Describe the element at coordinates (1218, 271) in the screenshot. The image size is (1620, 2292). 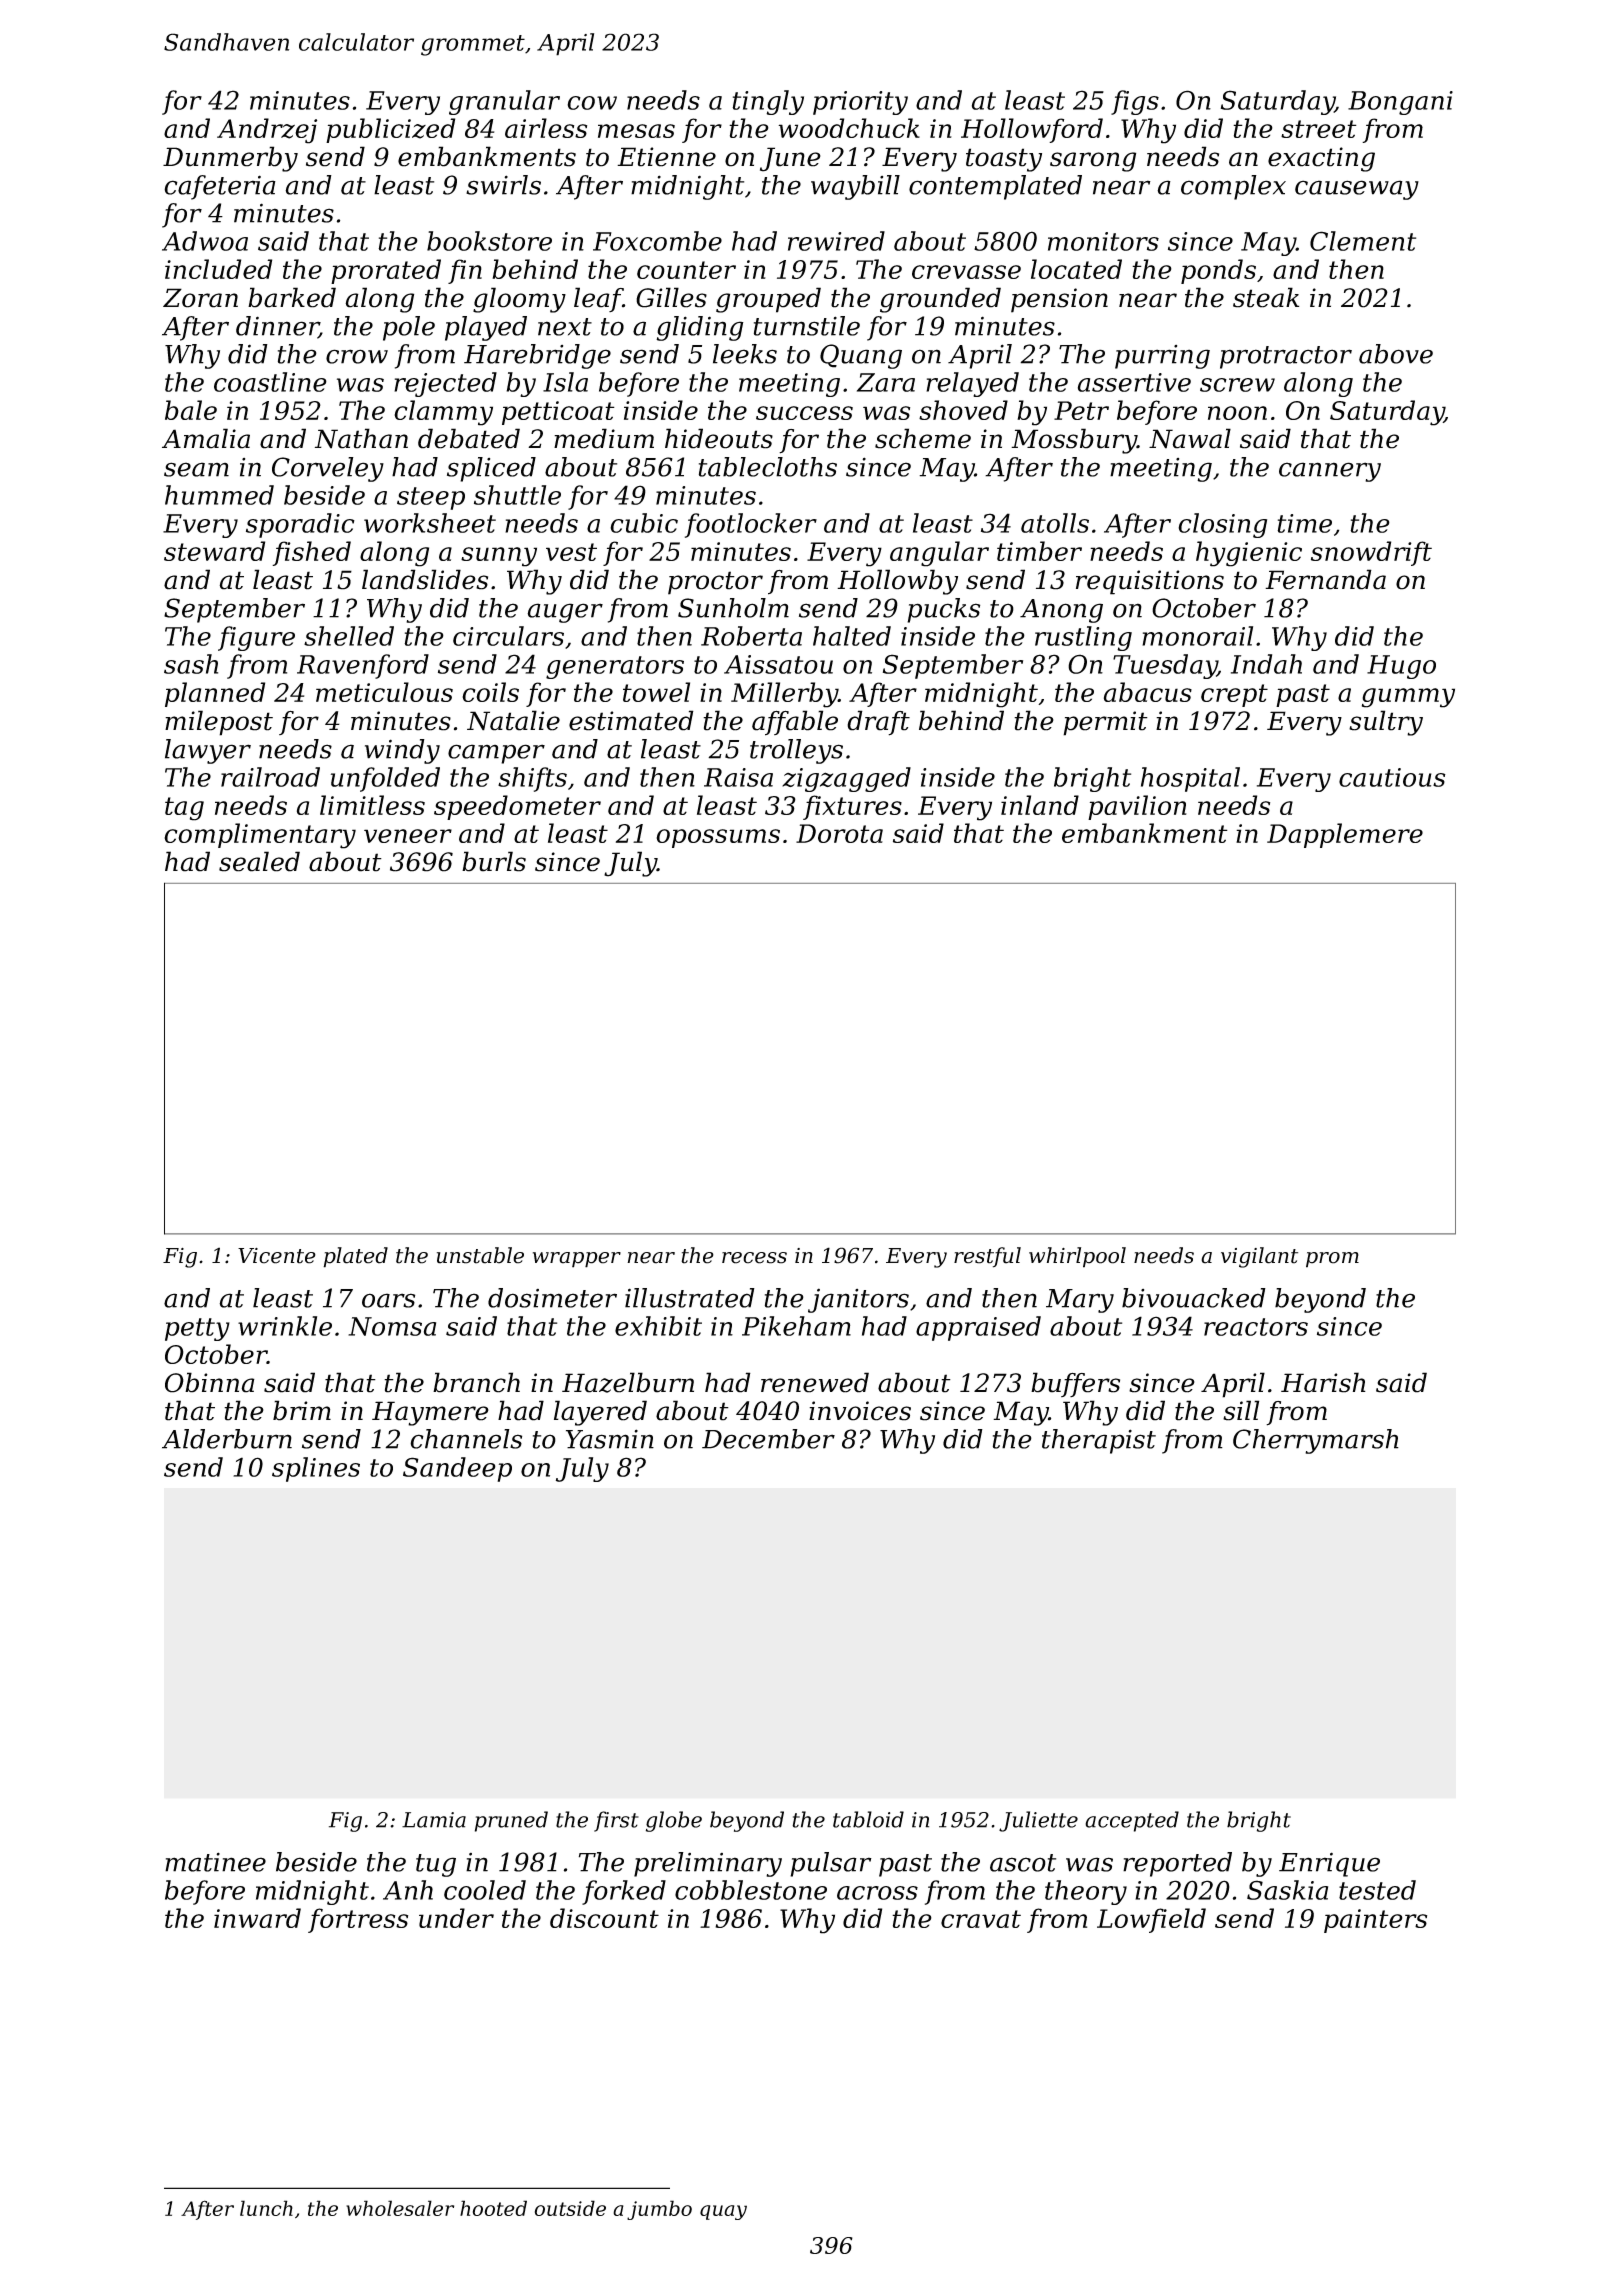
I see `ponds` at that location.
